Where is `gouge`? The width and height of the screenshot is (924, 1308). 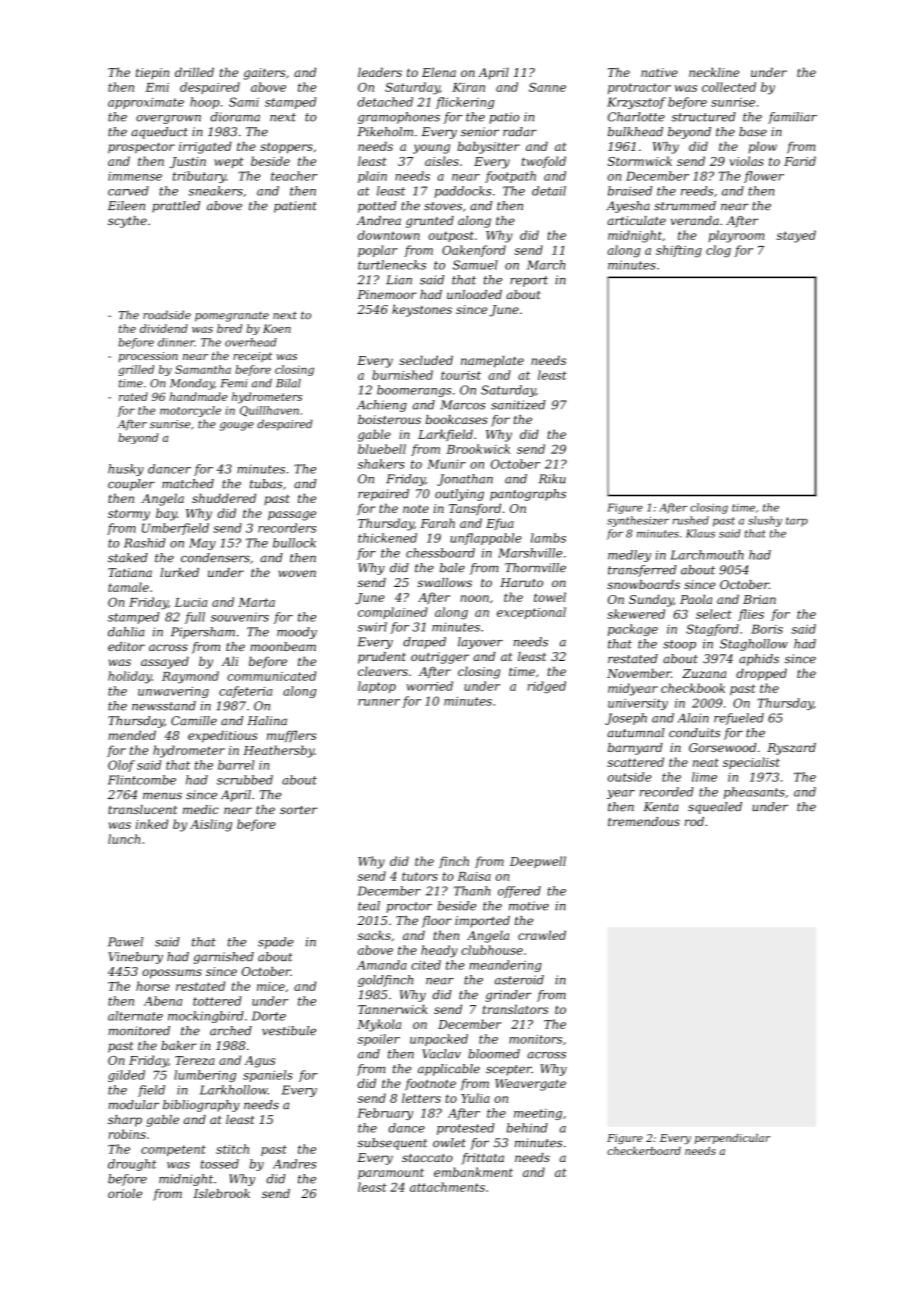 gouge is located at coordinates (237, 426).
